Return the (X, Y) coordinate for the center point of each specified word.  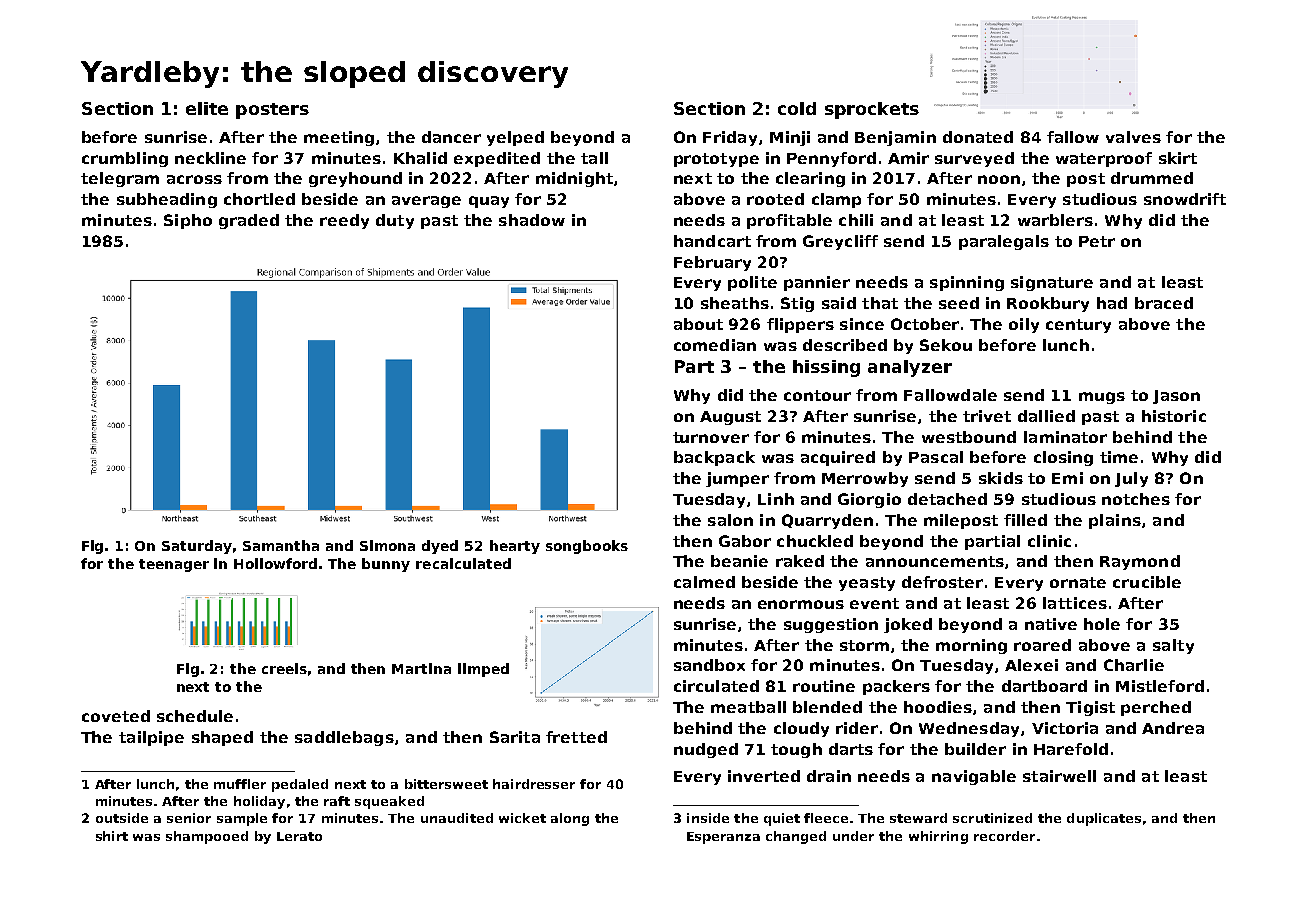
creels (284, 668)
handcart (712, 241)
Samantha (281, 545)
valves (1133, 137)
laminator (1065, 437)
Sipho (188, 221)
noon (999, 179)
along (570, 819)
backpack (714, 458)
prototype (716, 160)
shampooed (207, 837)
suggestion (831, 625)
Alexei (1031, 665)
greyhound (355, 179)
